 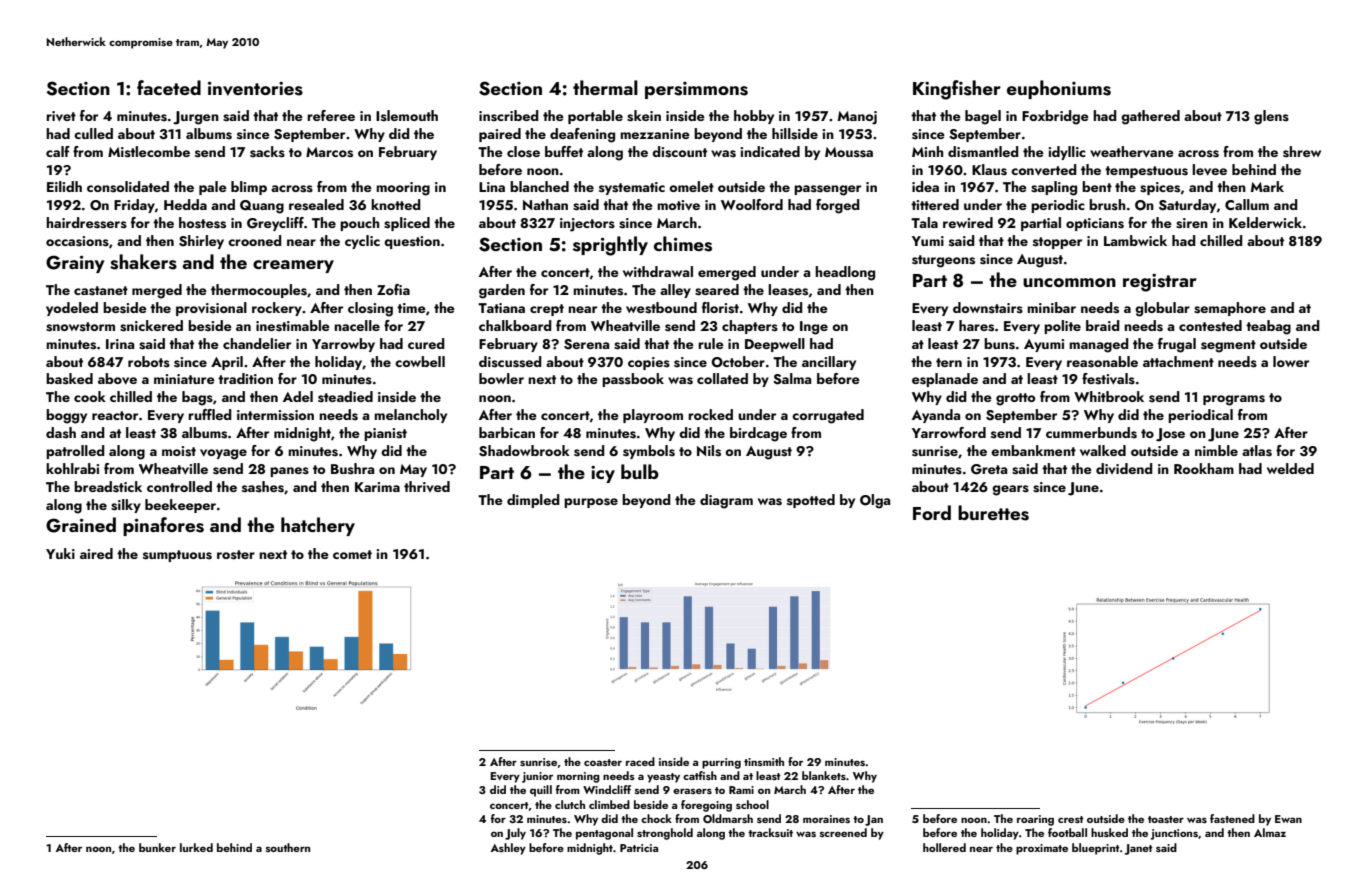 I want to click on glens, so click(x=1271, y=117).
